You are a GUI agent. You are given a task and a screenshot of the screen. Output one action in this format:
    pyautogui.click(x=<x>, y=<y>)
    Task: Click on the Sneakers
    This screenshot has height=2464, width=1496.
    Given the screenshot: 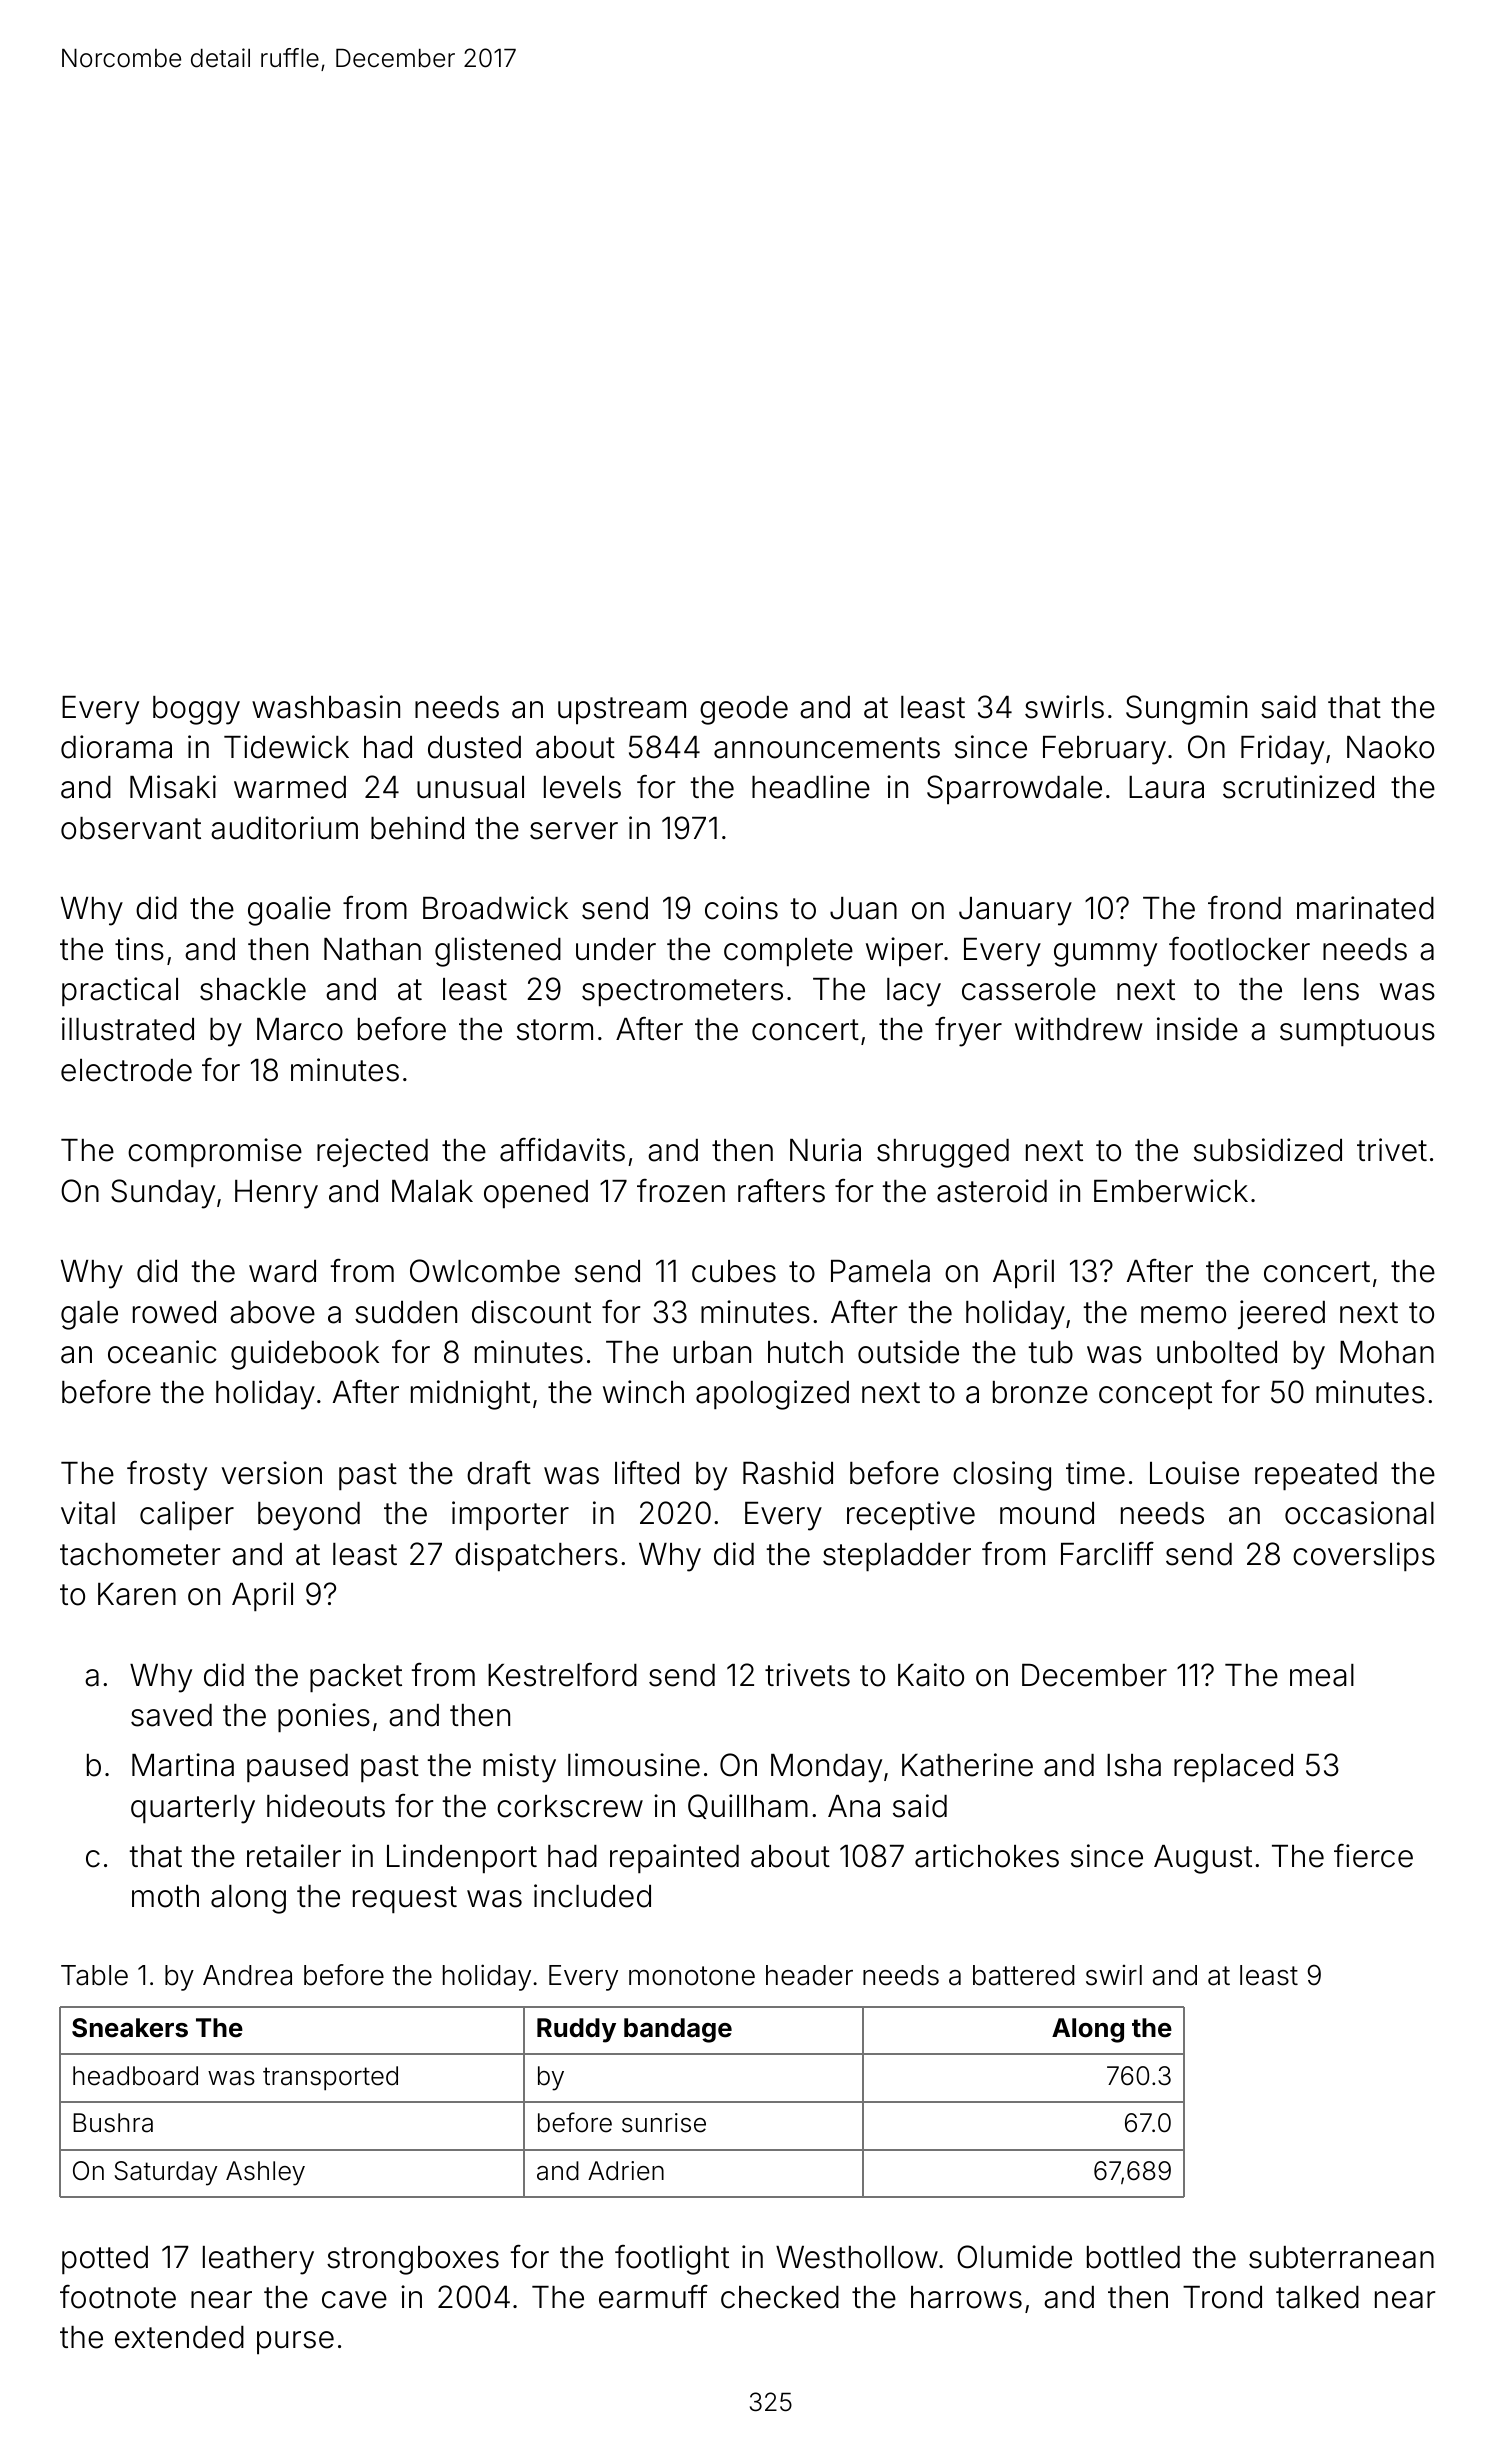 What is the action you would take?
    pyautogui.click(x=130, y=2028)
